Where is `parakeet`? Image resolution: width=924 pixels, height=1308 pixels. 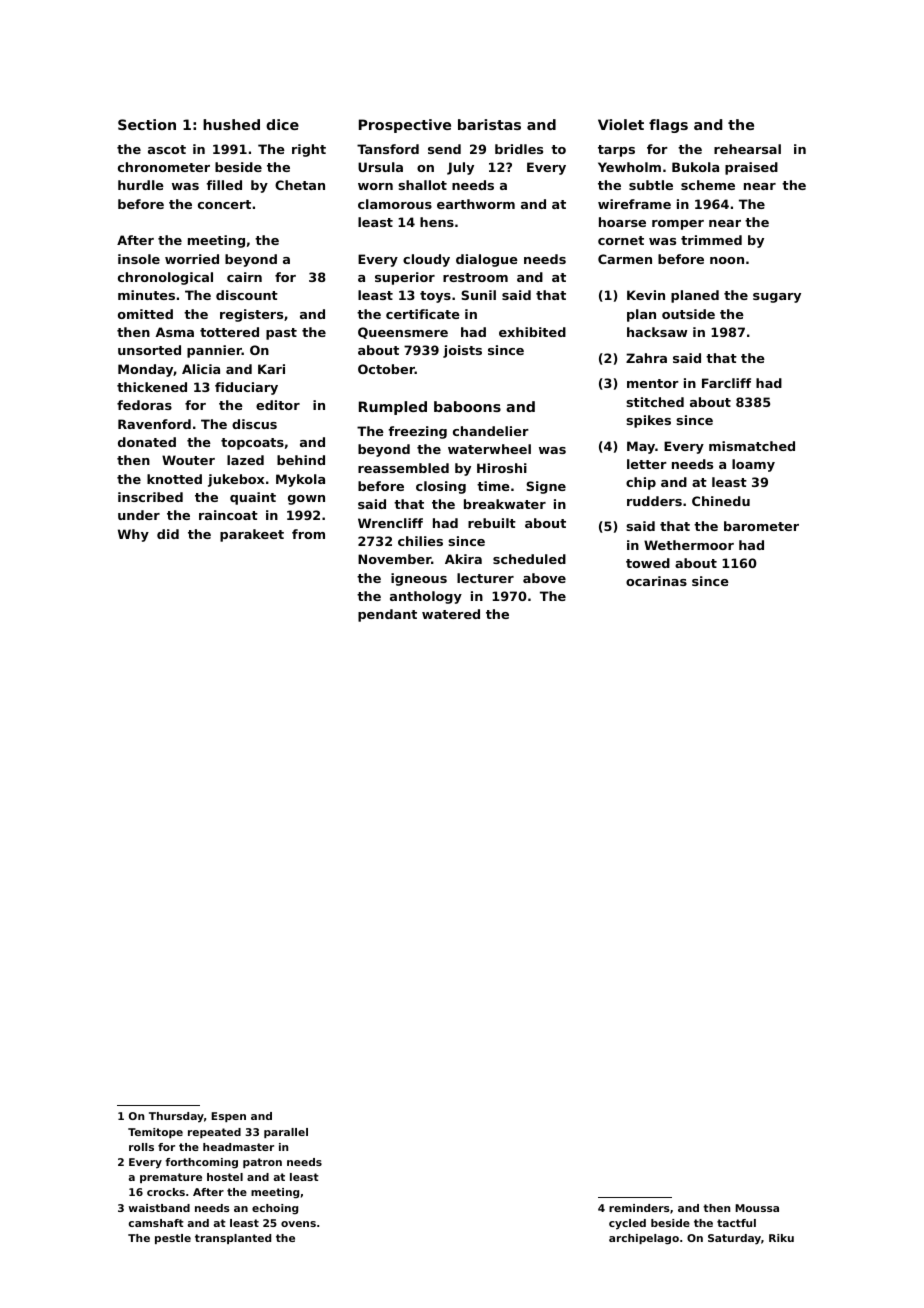 parakeet is located at coordinates (252, 535).
